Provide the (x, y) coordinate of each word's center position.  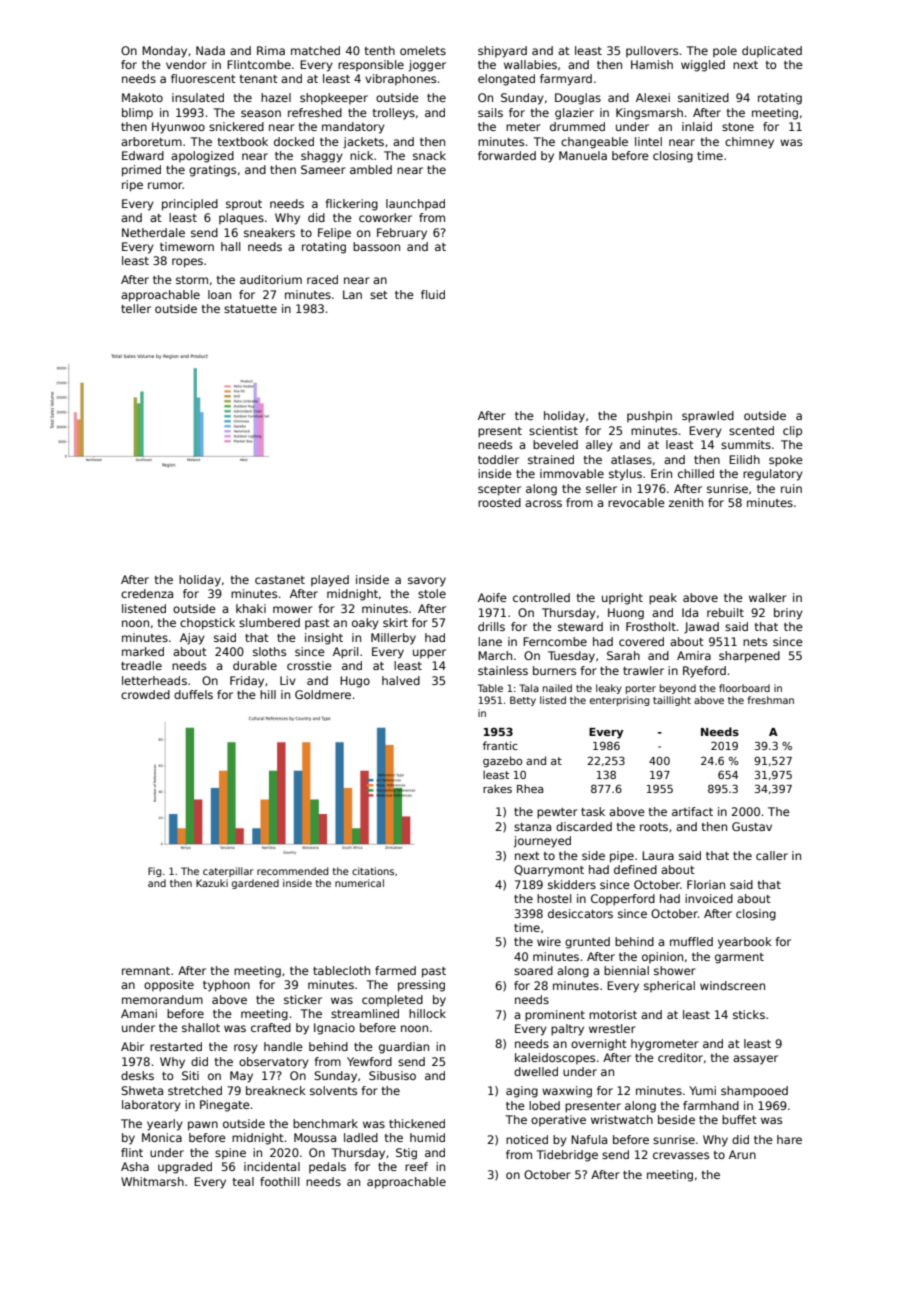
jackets (363, 143)
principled (190, 205)
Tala (529, 688)
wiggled (703, 66)
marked (143, 651)
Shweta (142, 1090)
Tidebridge (567, 1156)
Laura (658, 855)
